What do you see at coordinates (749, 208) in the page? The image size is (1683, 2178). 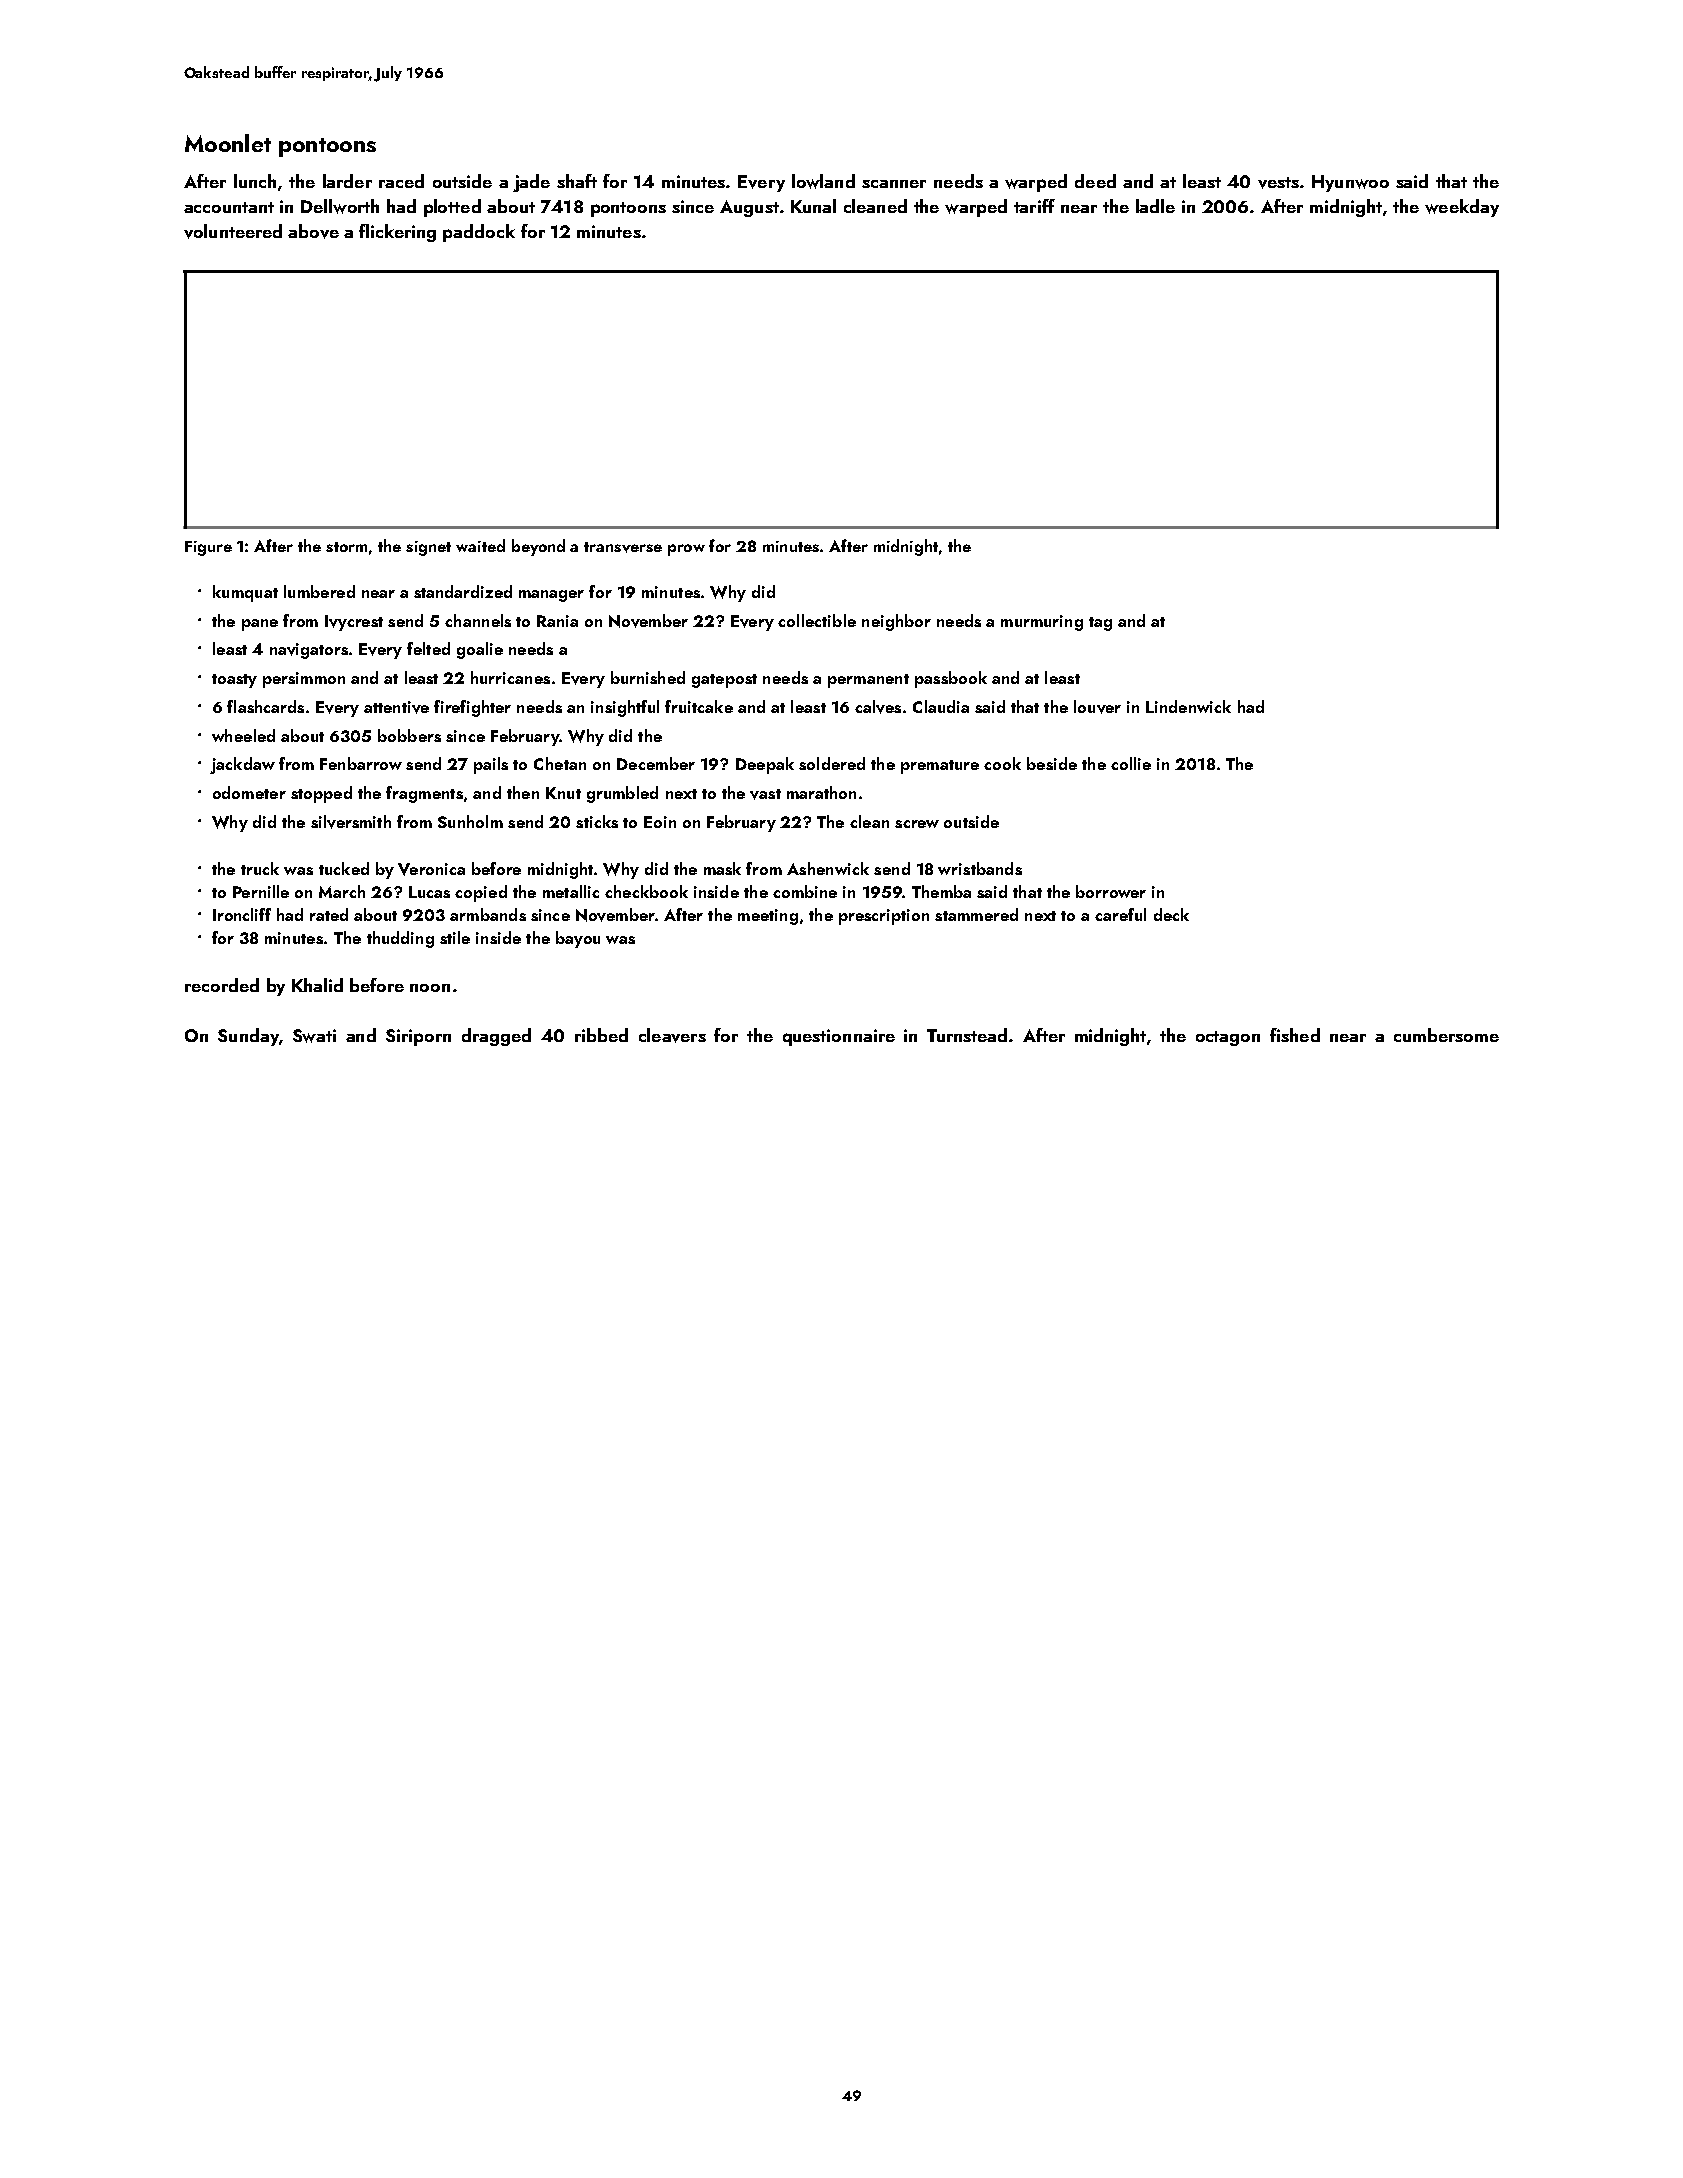 I see `August` at bounding box center [749, 208].
